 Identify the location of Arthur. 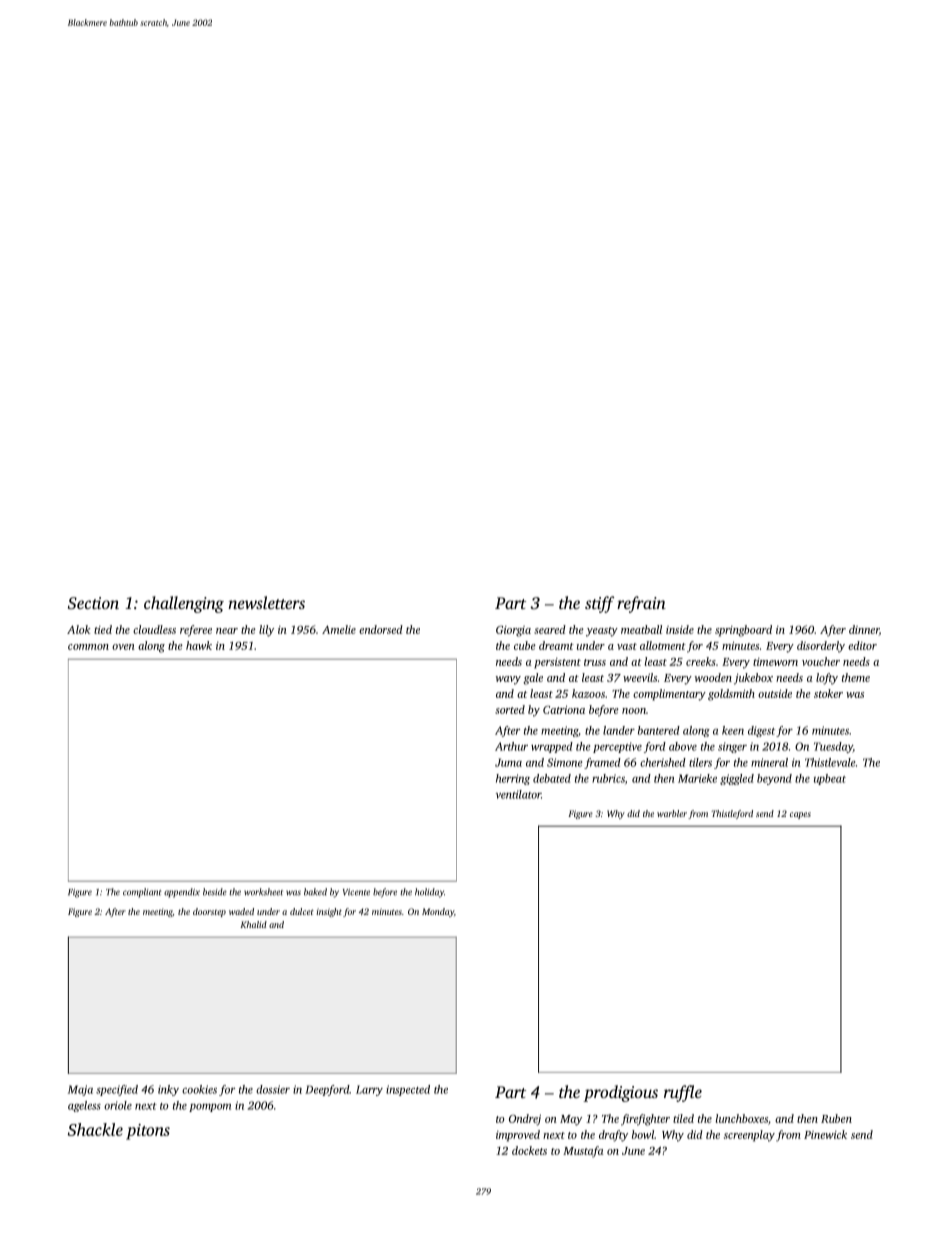
(511, 746).
